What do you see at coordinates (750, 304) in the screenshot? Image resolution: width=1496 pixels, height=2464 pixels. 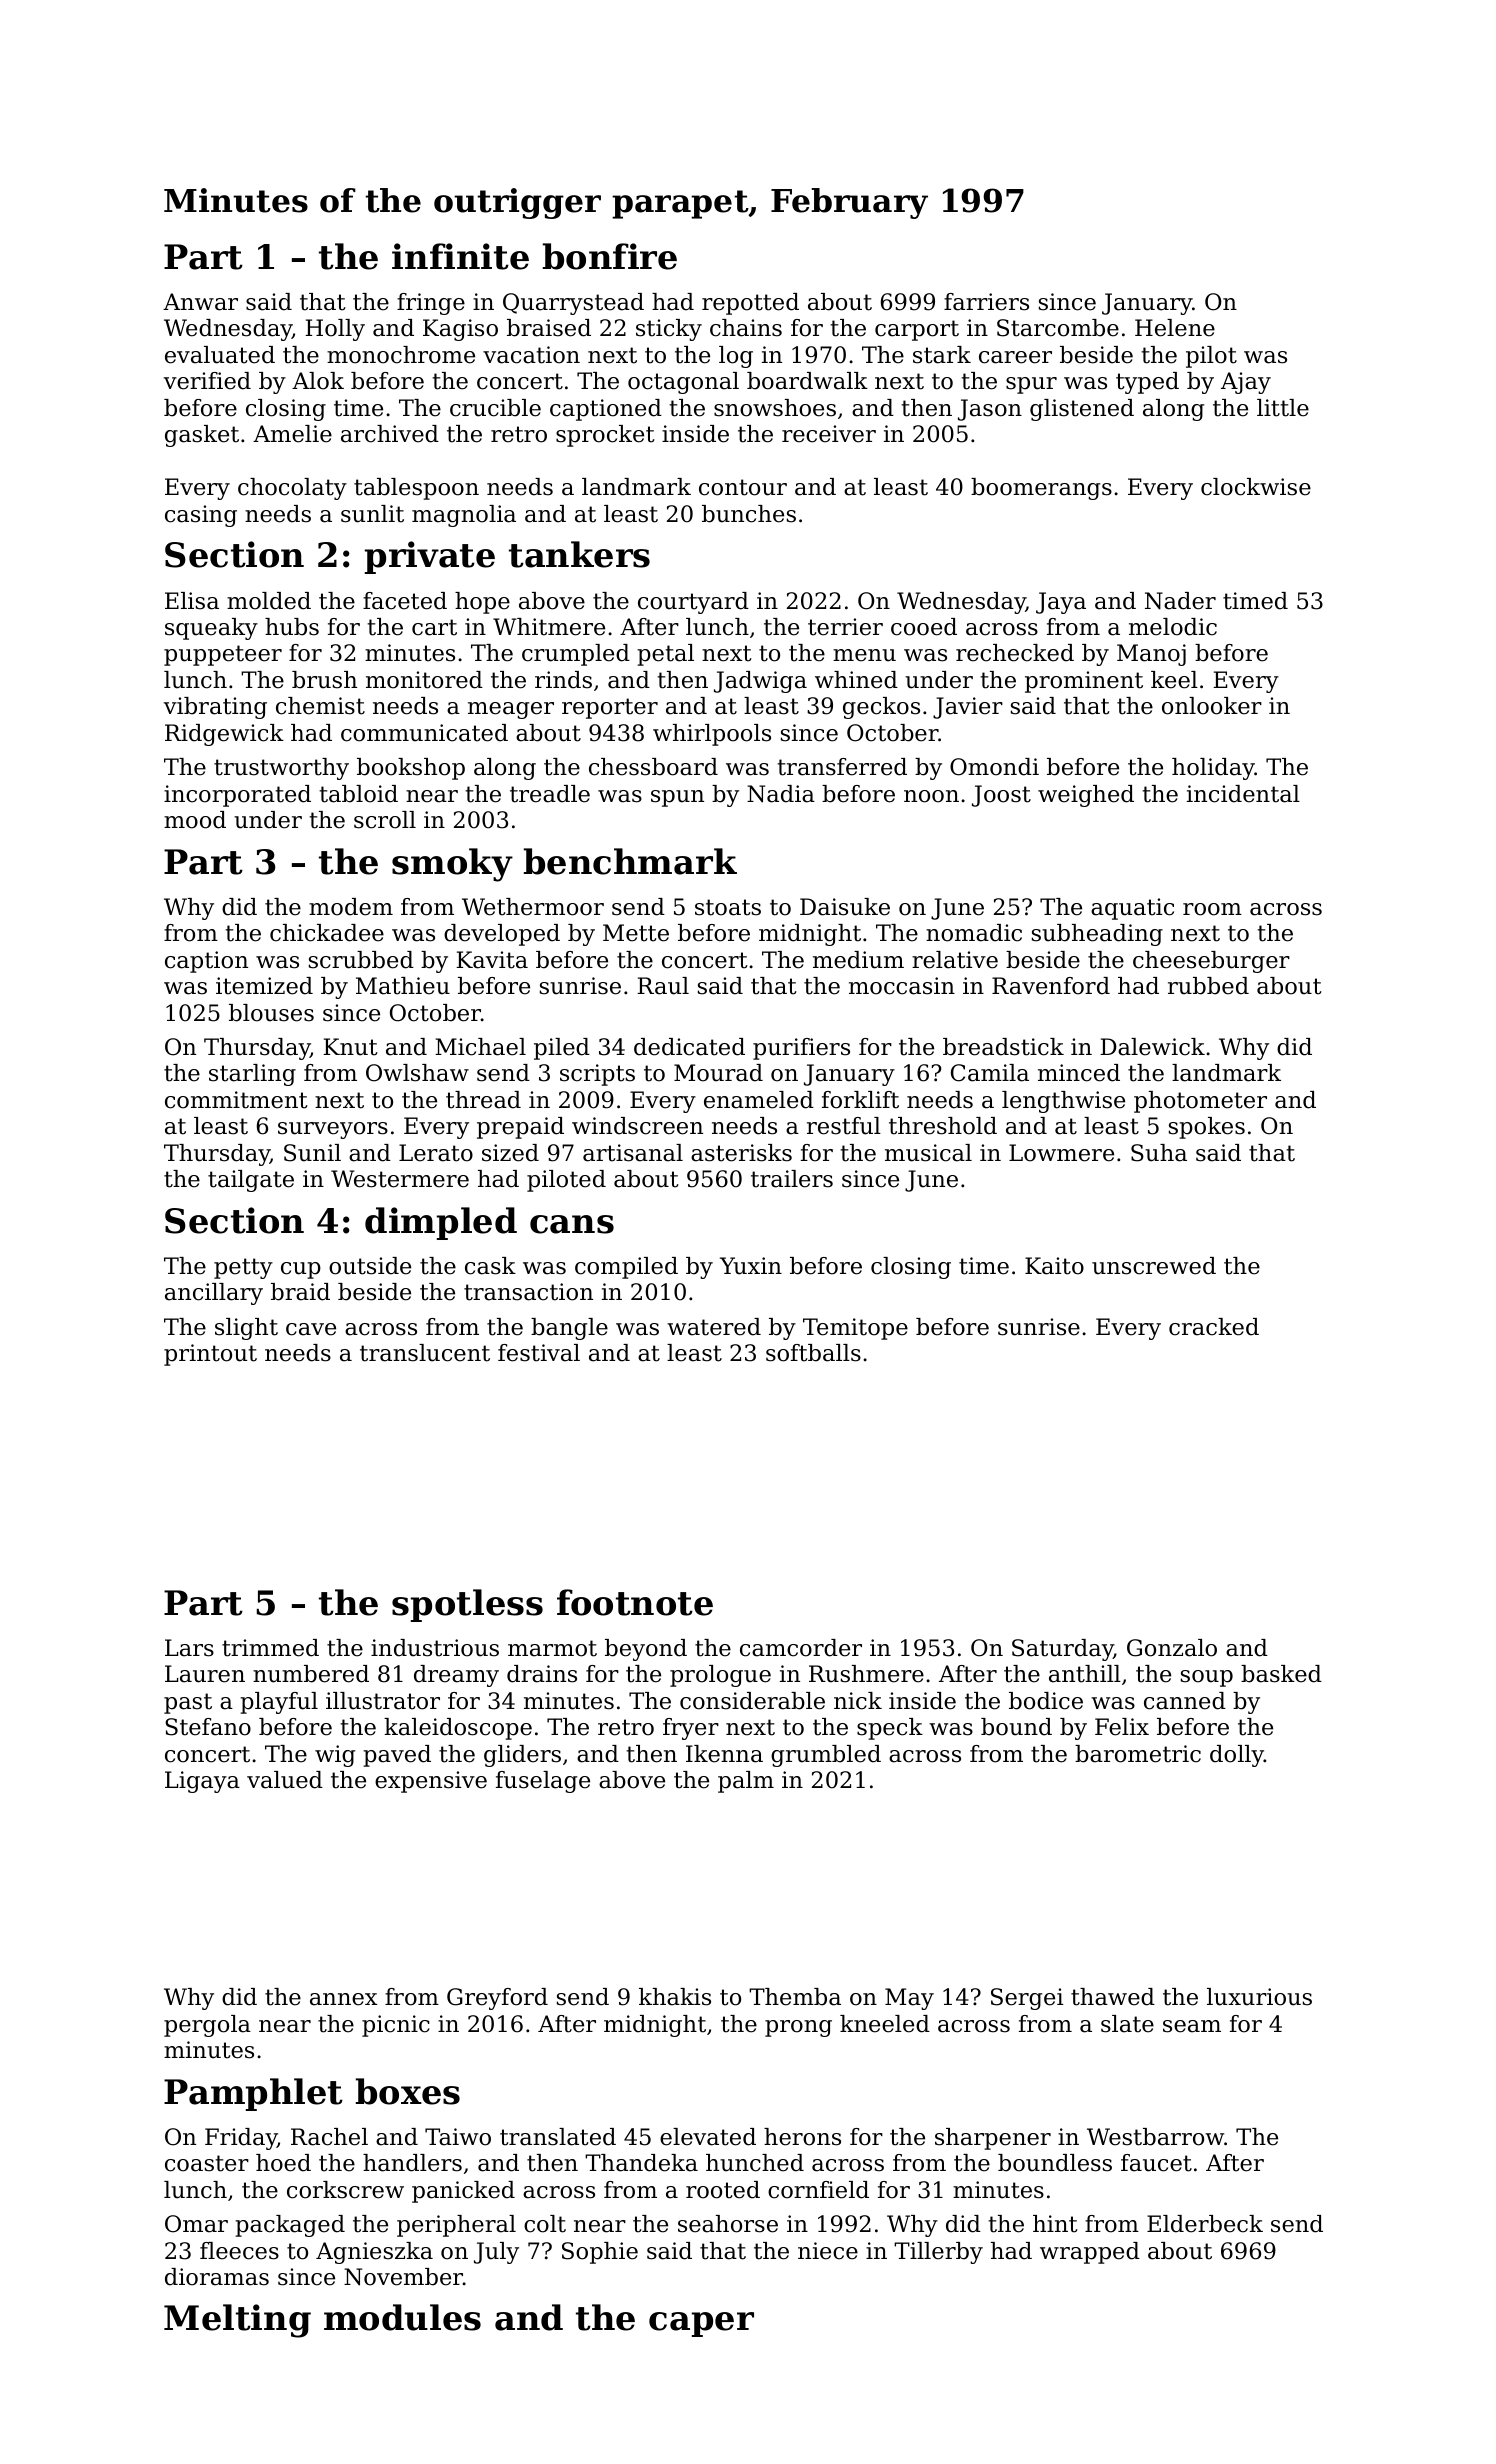 I see `repotted` at bounding box center [750, 304].
